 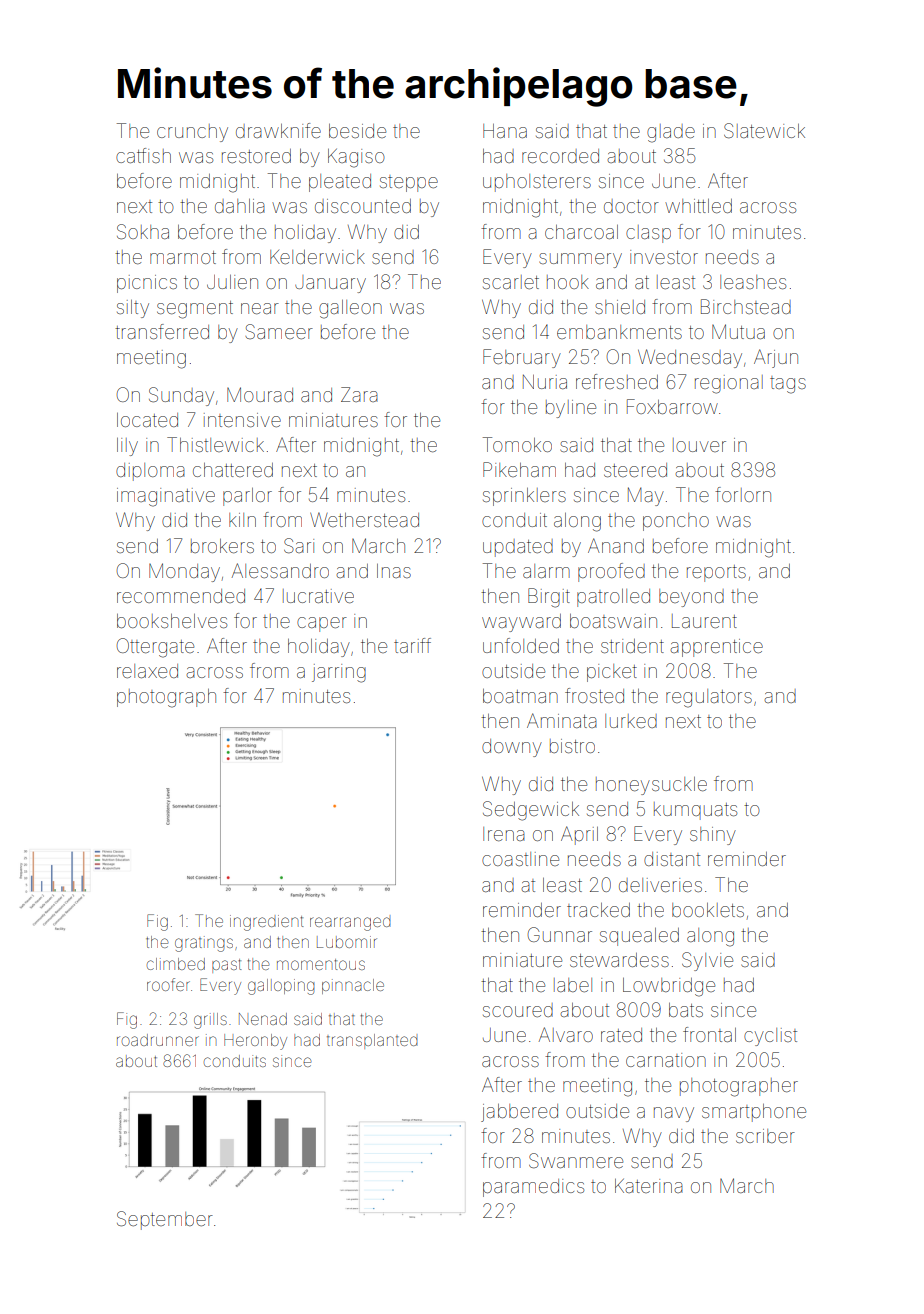 What do you see at coordinates (168, 984) in the page?
I see `roofer` at bounding box center [168, 984].
